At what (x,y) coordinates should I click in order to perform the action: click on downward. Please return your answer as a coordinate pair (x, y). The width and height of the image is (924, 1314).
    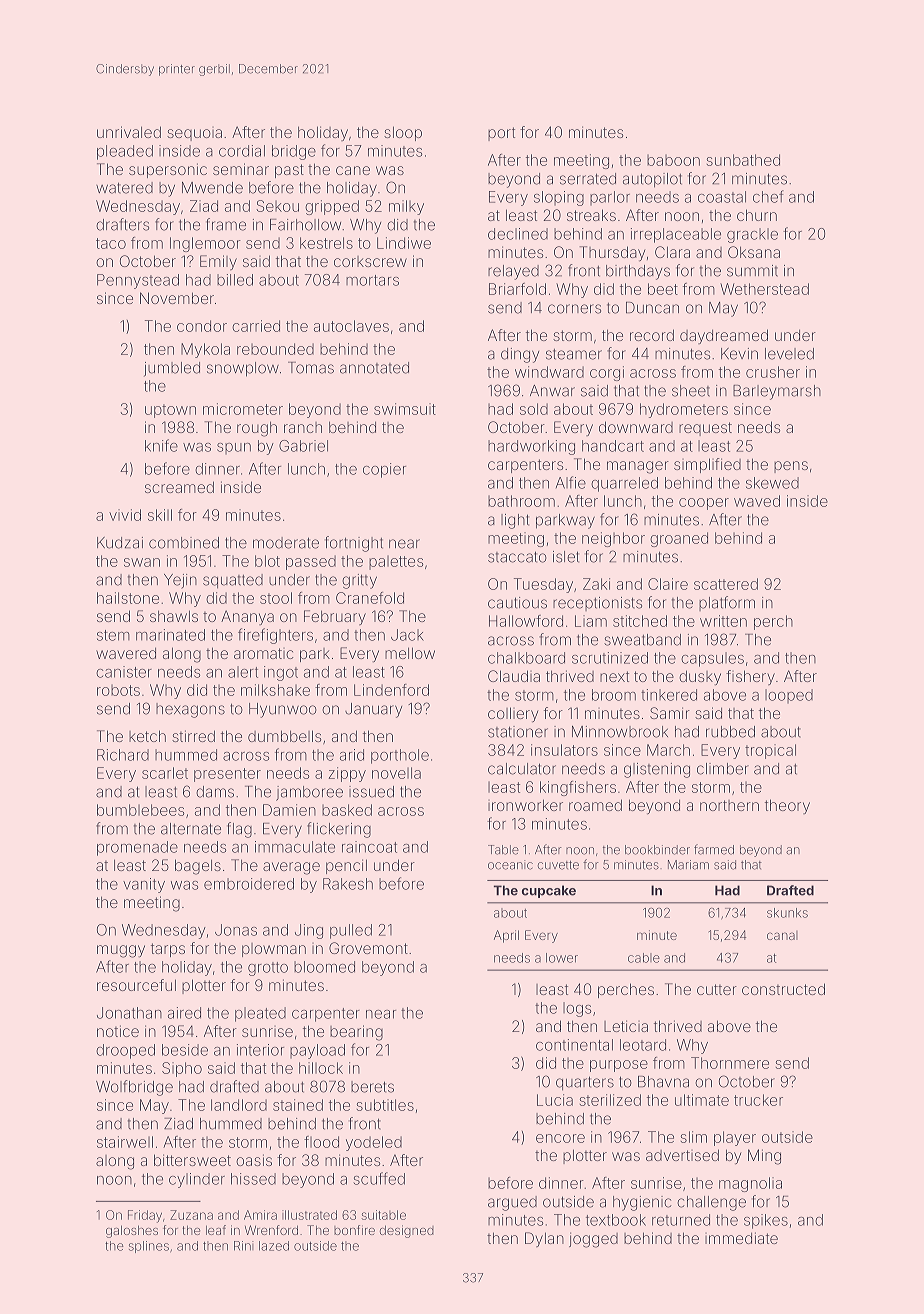
    Looking at the image, I should click on (636, 427).
